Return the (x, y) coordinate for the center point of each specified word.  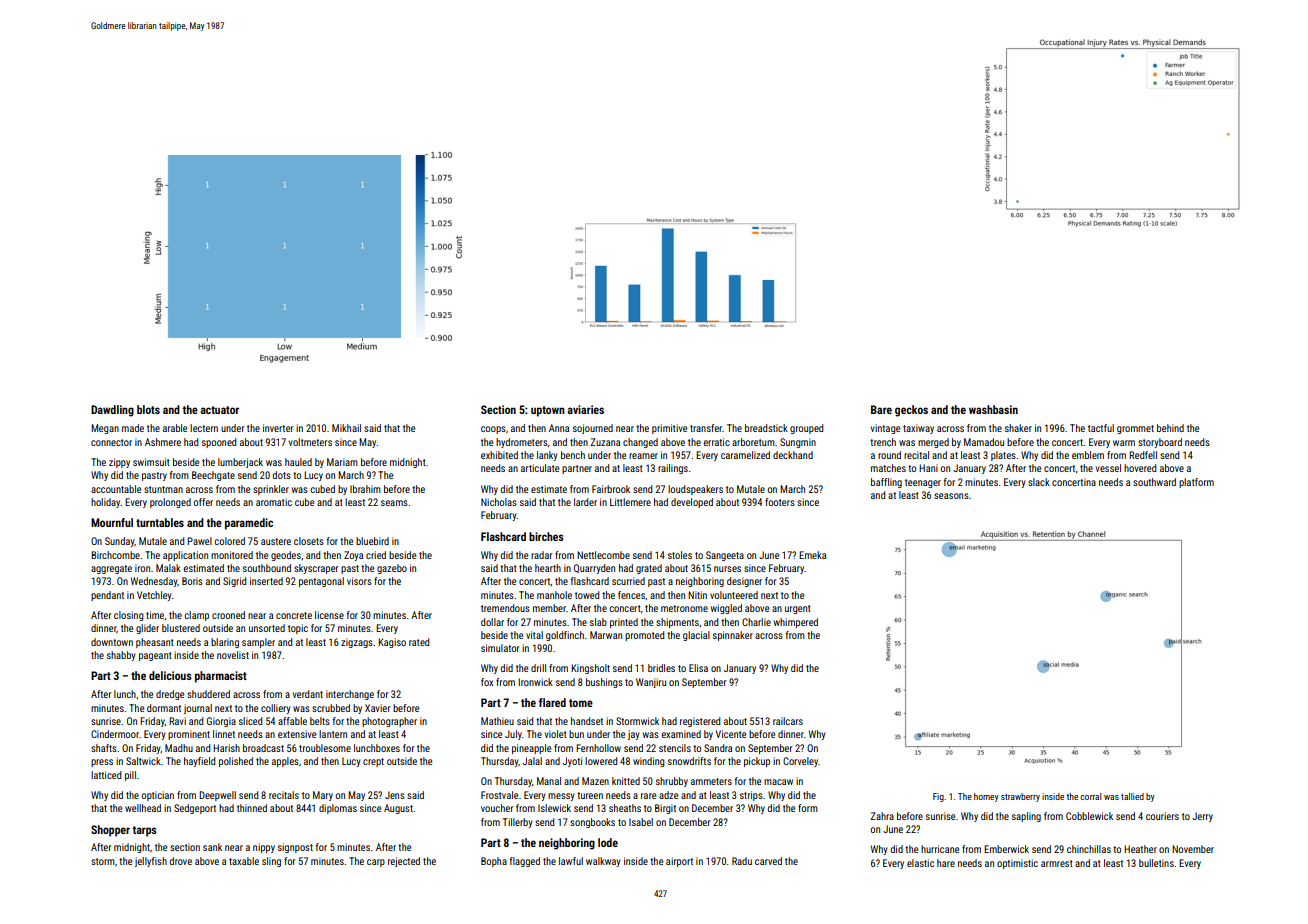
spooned (219, 443)
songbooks (592, 823)
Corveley (801, 762)
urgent (798, 609)
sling (271, 862)
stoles (680, 555)
